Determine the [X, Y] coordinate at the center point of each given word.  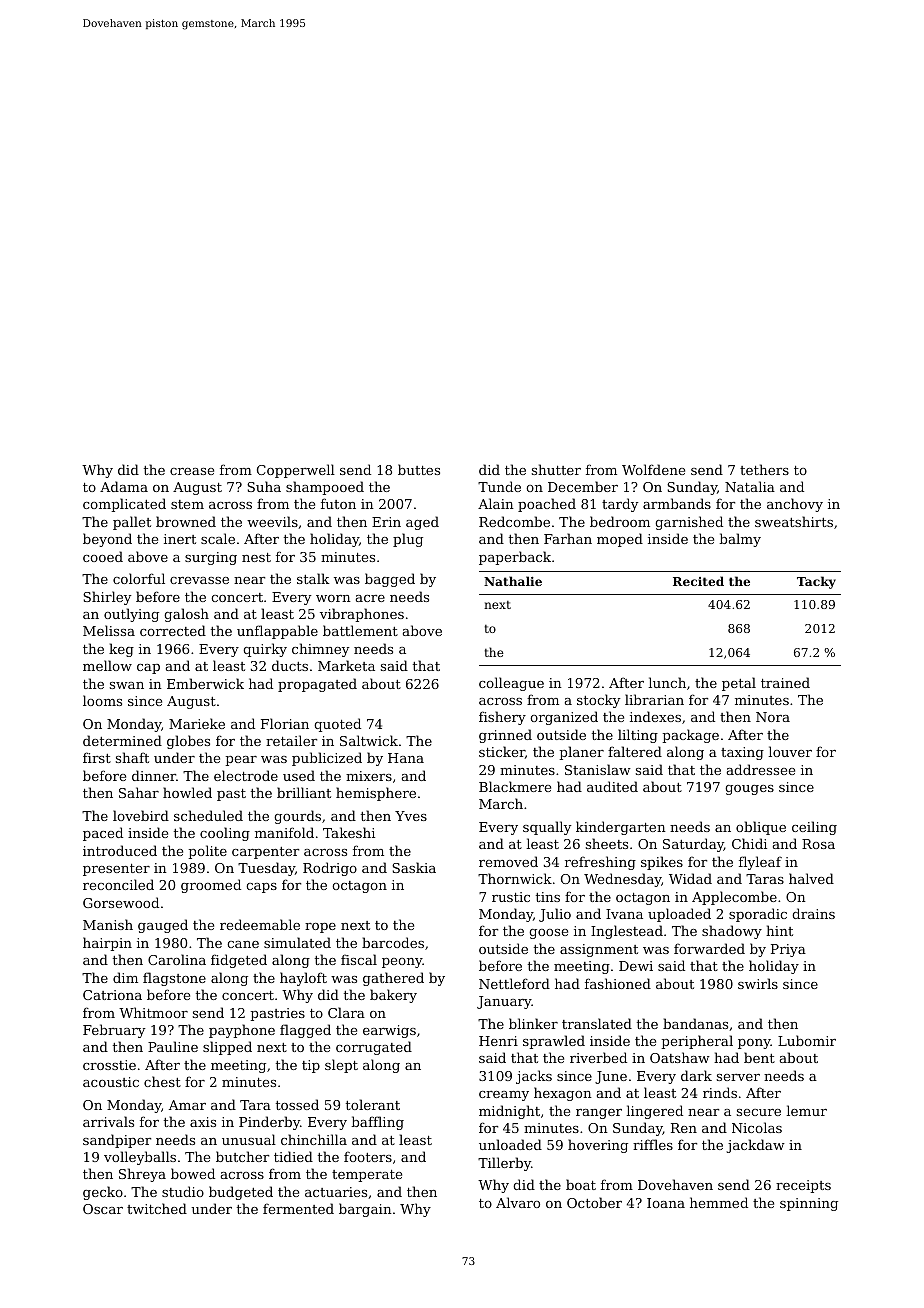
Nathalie [513, 581]
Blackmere [515, 786]
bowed [193, 1173]
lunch [667, 682]
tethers [764, 469]
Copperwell [296, 471]
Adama [124, 486]
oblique [761, 828]
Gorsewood [121, 902]
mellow [107, 665]
